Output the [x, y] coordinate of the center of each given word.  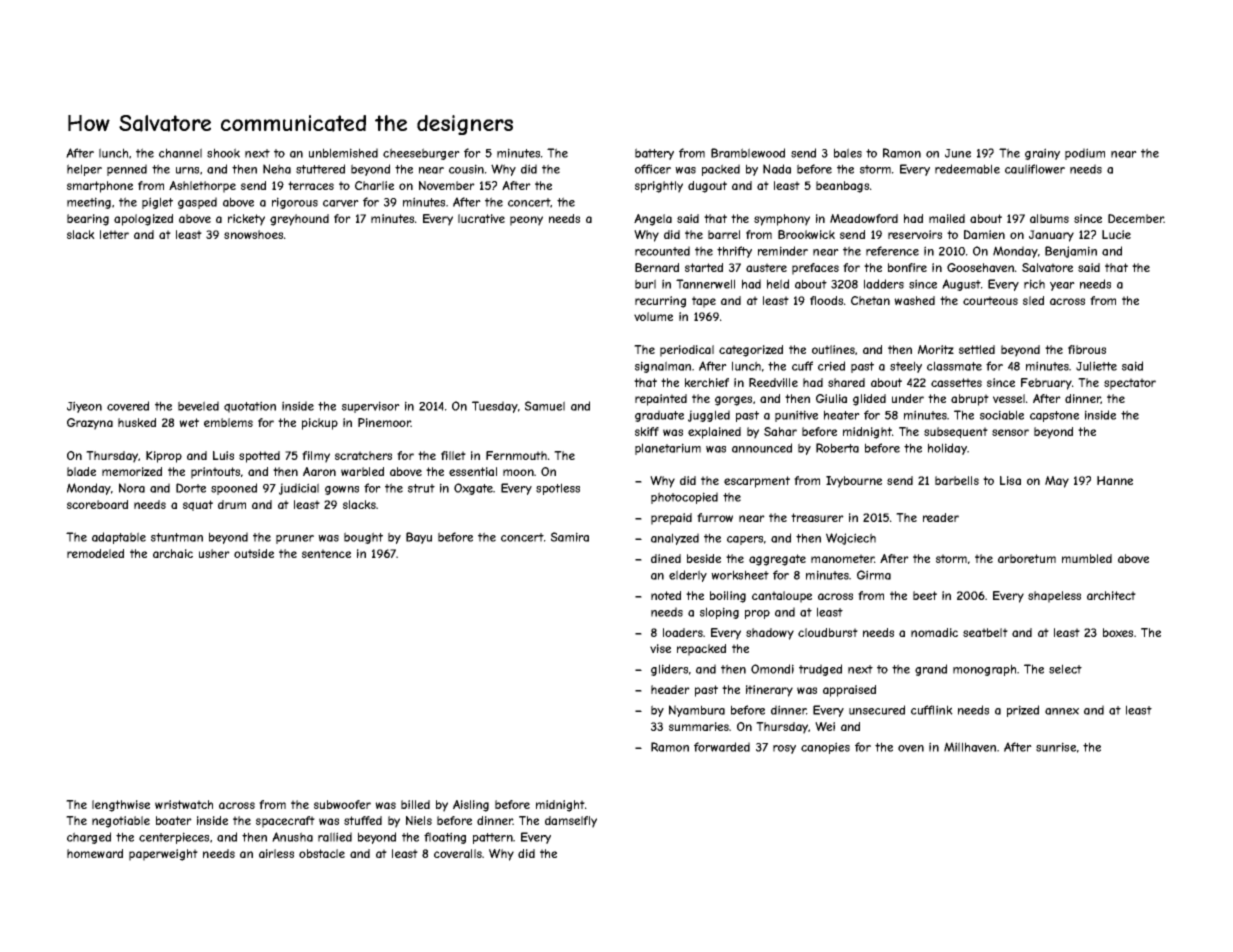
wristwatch [184, 804]
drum [232, 504]
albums [1049, 218]
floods [826, 300]
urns [187, 170]
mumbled [1087, 558]
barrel [724, 234]
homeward [95, 853]
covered [128, 406]
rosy [784, 749]
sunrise [1056, 747]
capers [745, 540]
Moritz [936, 349]
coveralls [458, 853]
